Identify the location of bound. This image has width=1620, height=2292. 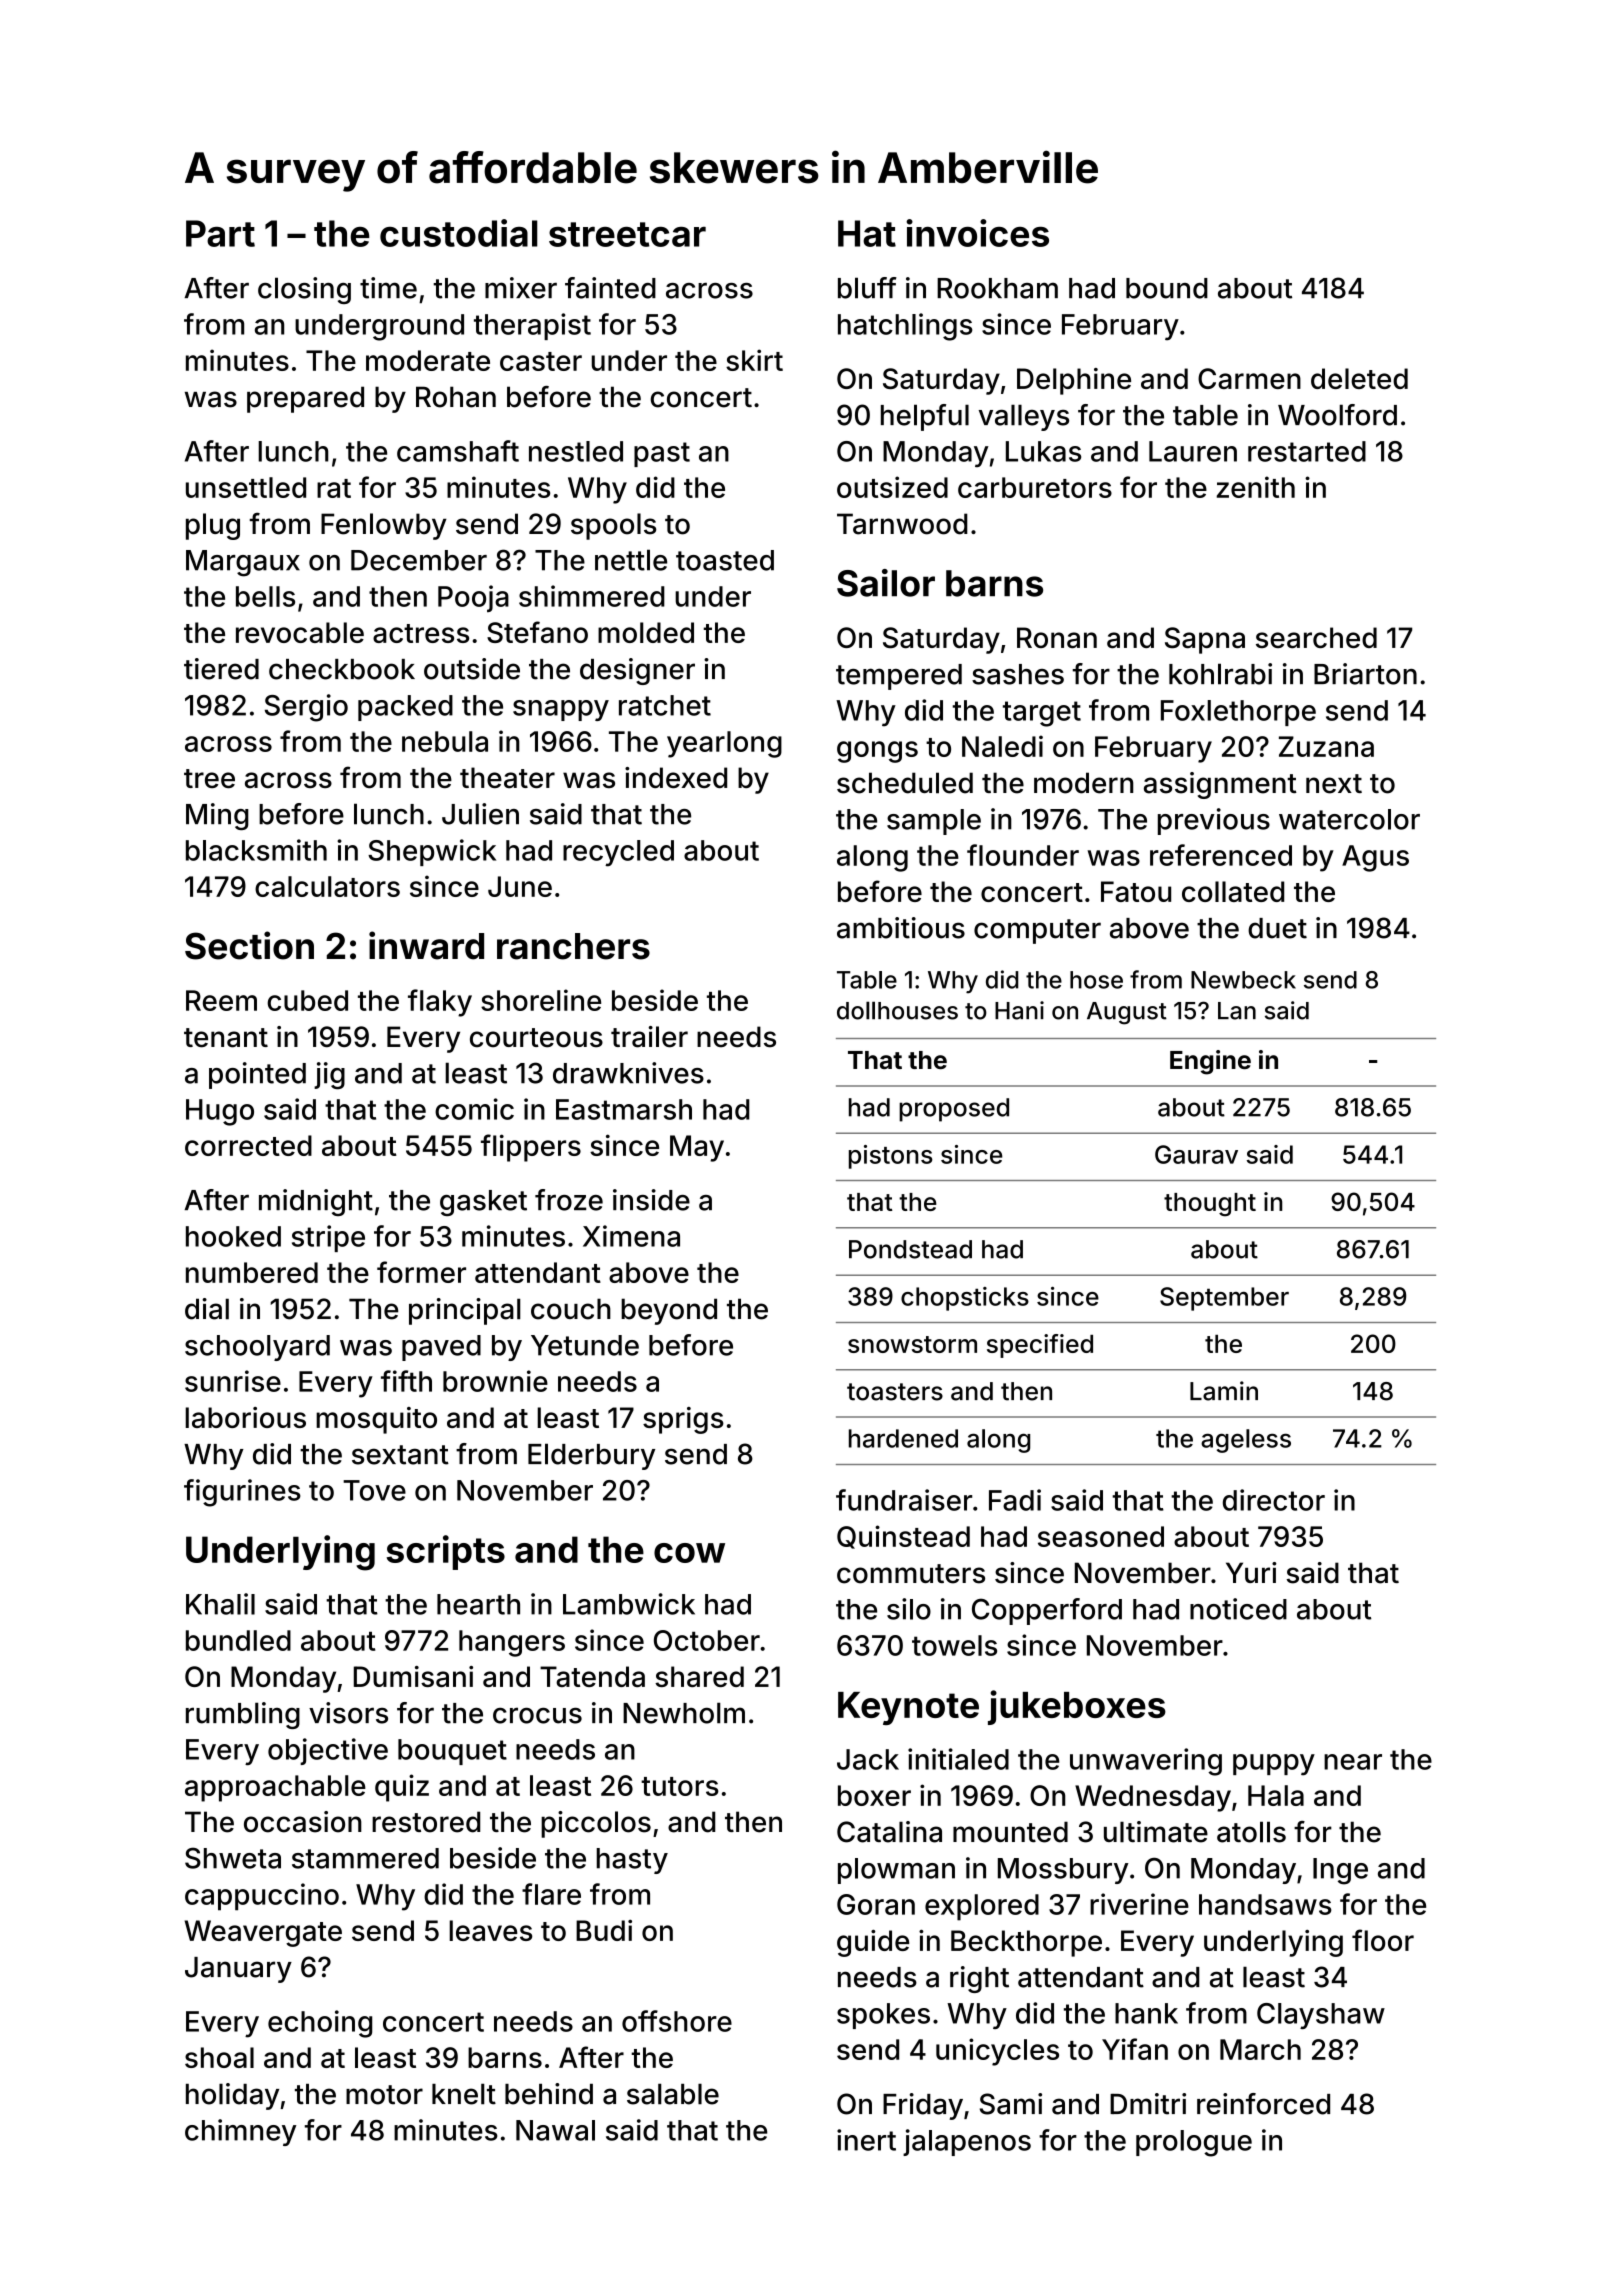
(1167, 288).
